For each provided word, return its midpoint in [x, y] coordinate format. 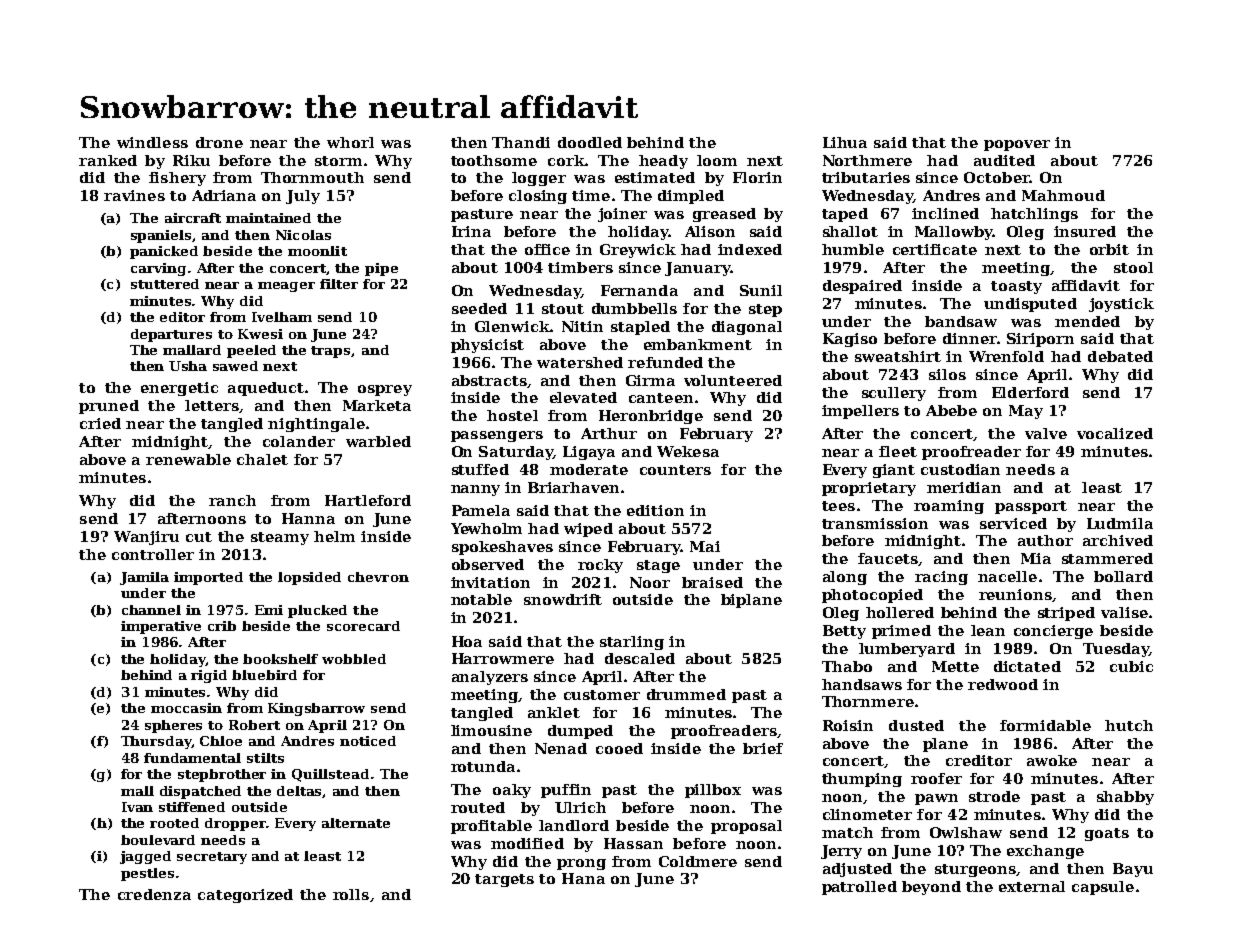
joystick [1121, 305]
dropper [235, 824]
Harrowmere [503, 658]
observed [488, 564]
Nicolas [303, 235]
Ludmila [1120, 523]
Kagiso [850, 340]
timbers [580, 267]
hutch [1129, 725]
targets [504, 880]
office [547, 249]
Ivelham [282, 317]
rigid [209, 676]
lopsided [309, 578]
